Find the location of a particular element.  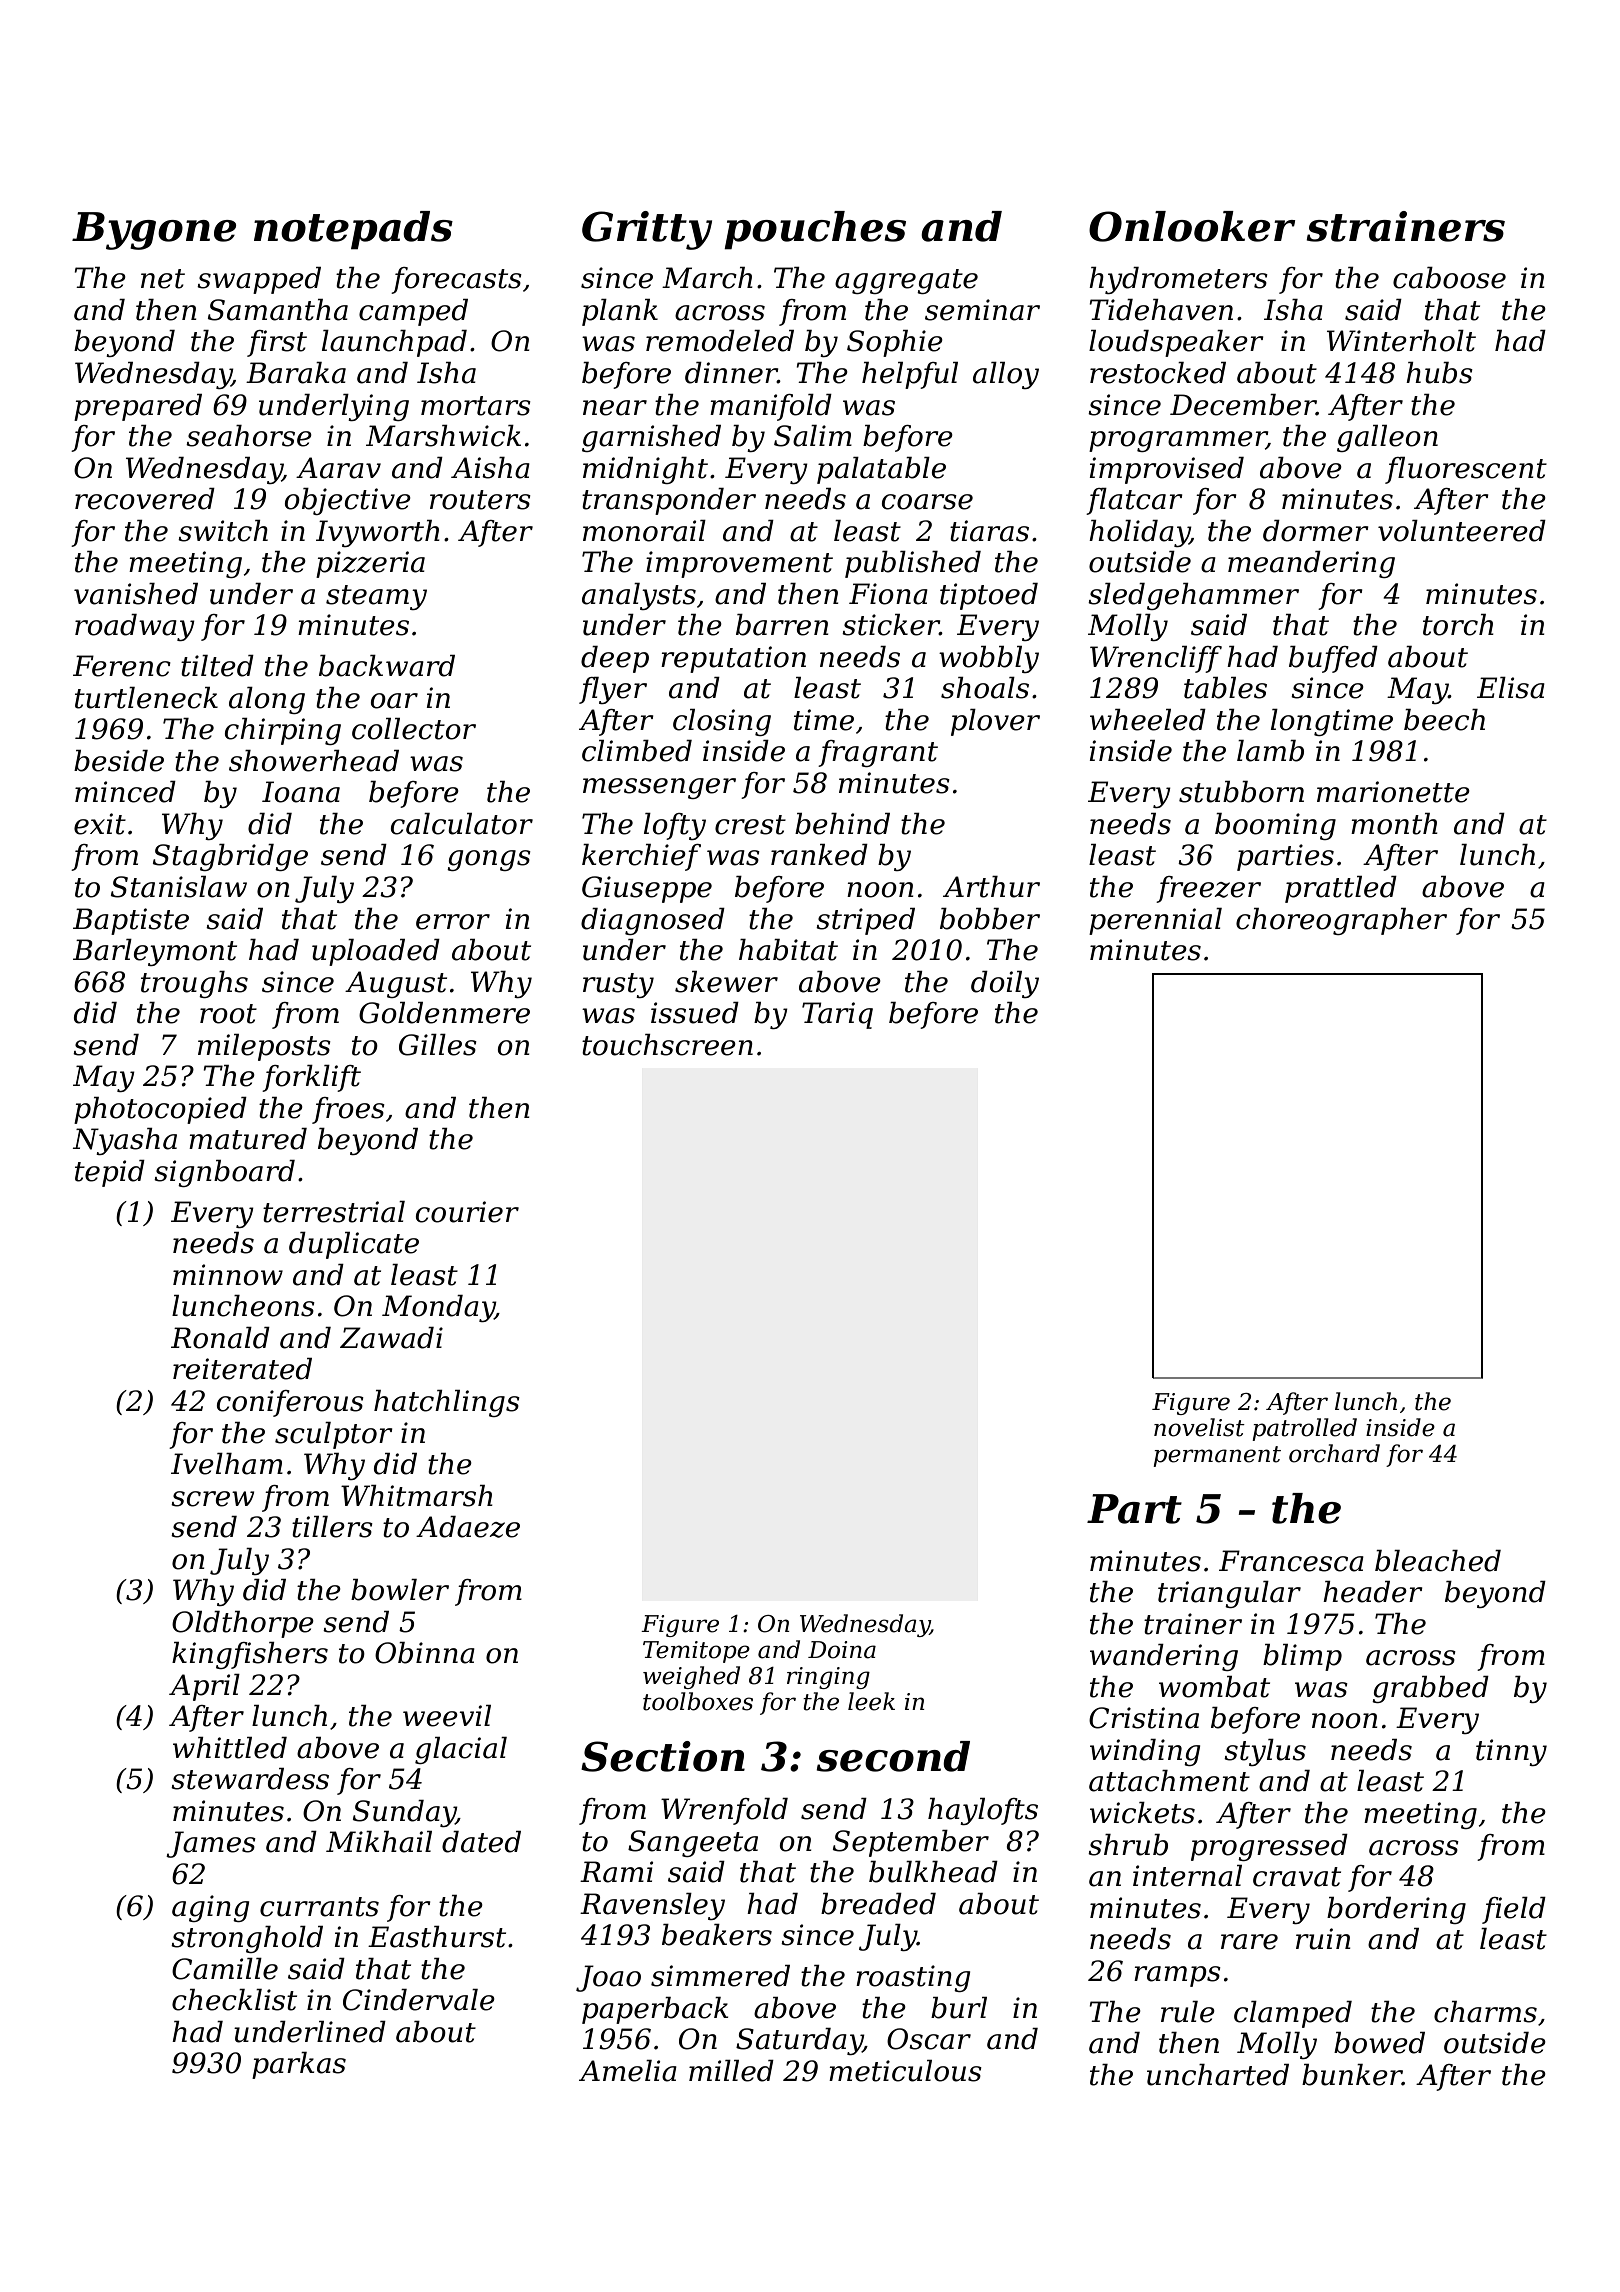

touchscreen is located at coordinates (667, 1045).
